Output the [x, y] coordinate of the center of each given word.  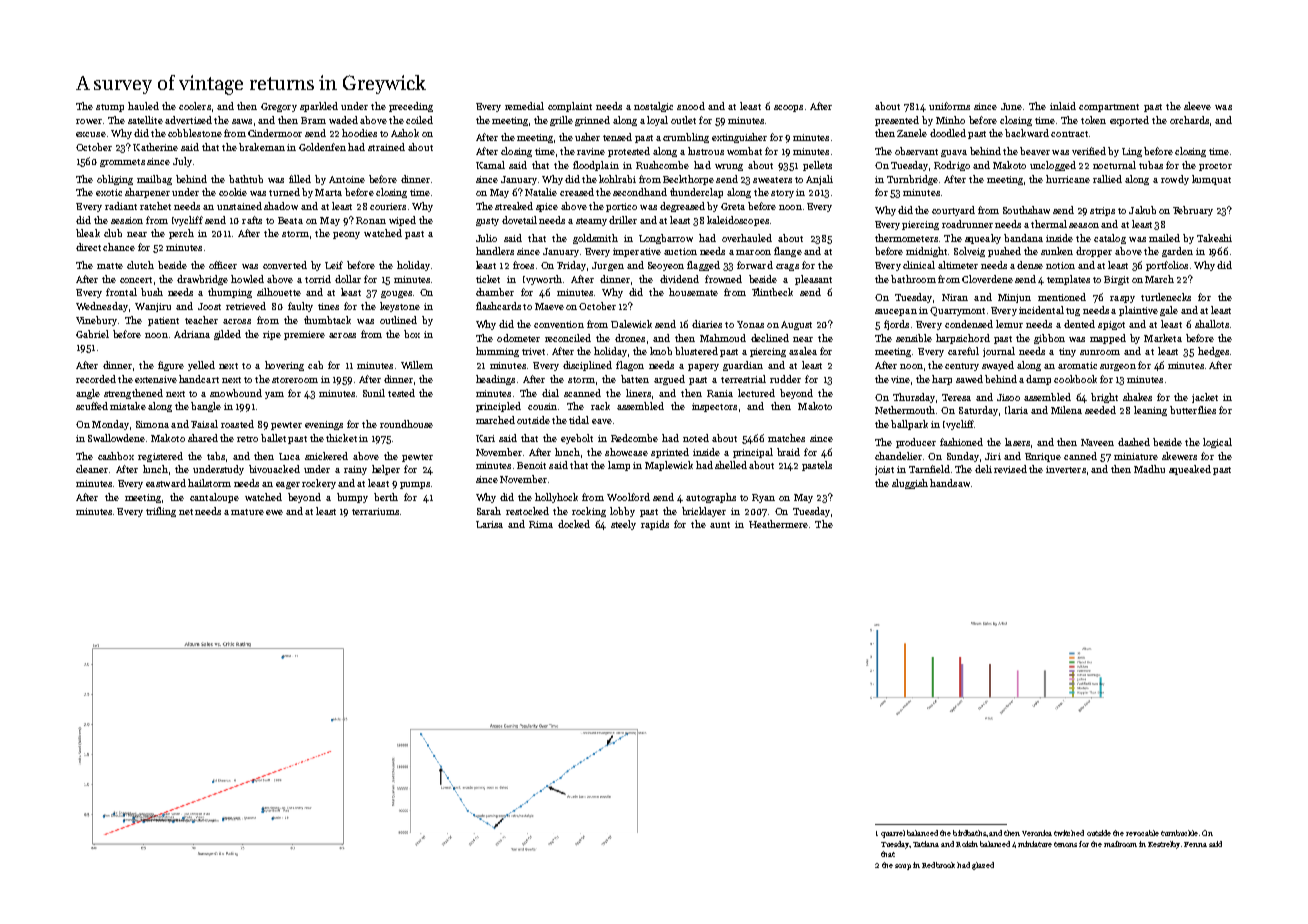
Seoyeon [666, 266]
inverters [1066, 469]
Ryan [763, 498]
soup [903, 867]
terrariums [375, 511]
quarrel [893, 834]
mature [247, 512]
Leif [334, 265]
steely [623, 525]
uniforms [949, 106]
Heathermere [778, 524]
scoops [788, 108]
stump [110, 108]
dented [1079, 324]
